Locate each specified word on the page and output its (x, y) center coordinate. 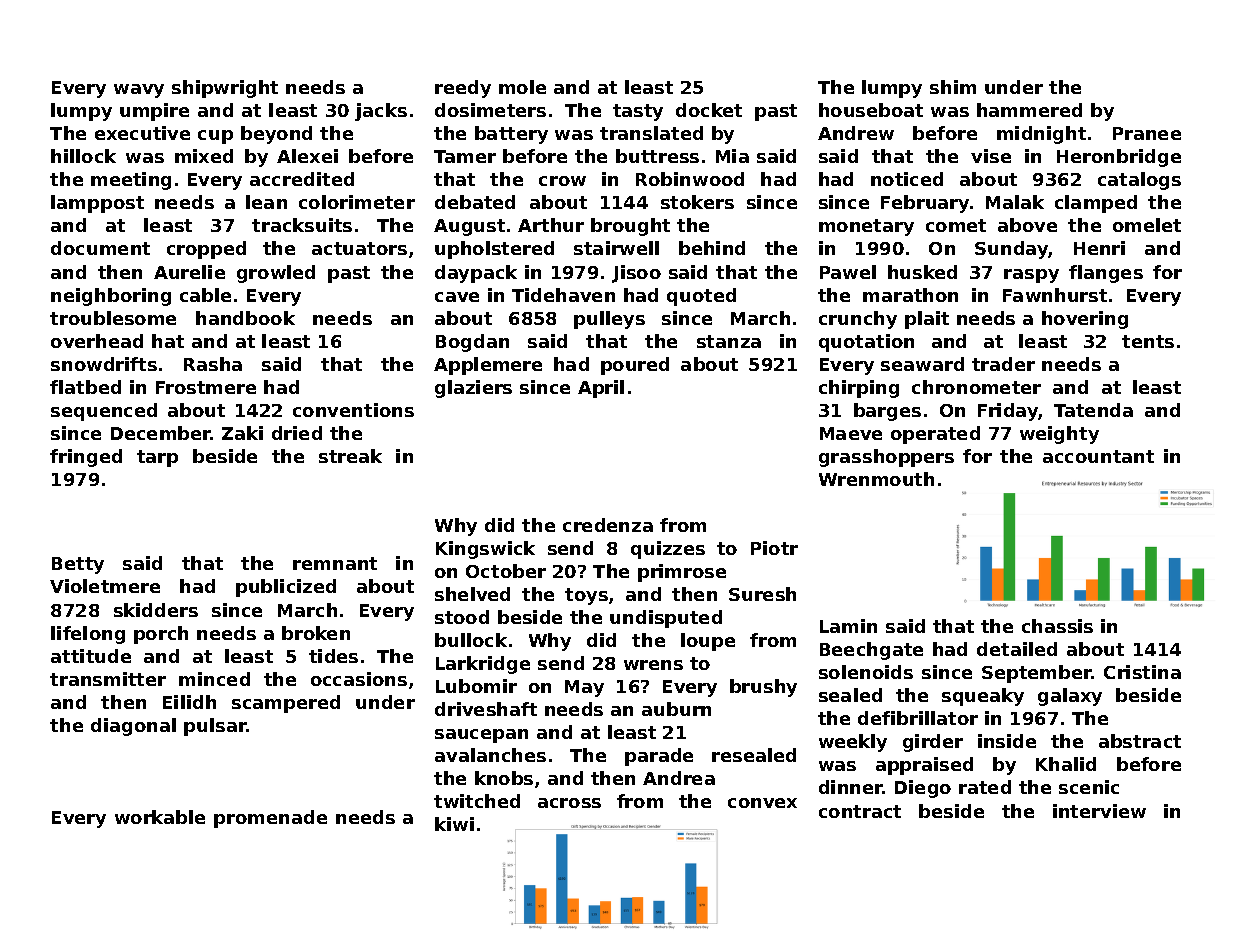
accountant (1098, 456)
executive (142, 133)
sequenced (104, 412)
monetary (866, 227)
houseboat (871, 110)
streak (350, 456)
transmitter (108, 679)
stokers (697, 202)
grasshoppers (886, 458)
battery (511, 135)
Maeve (851, 433)
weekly (853, 743)
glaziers (473, 389)
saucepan (481, 736)
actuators (359, 248)
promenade (270, 819)
